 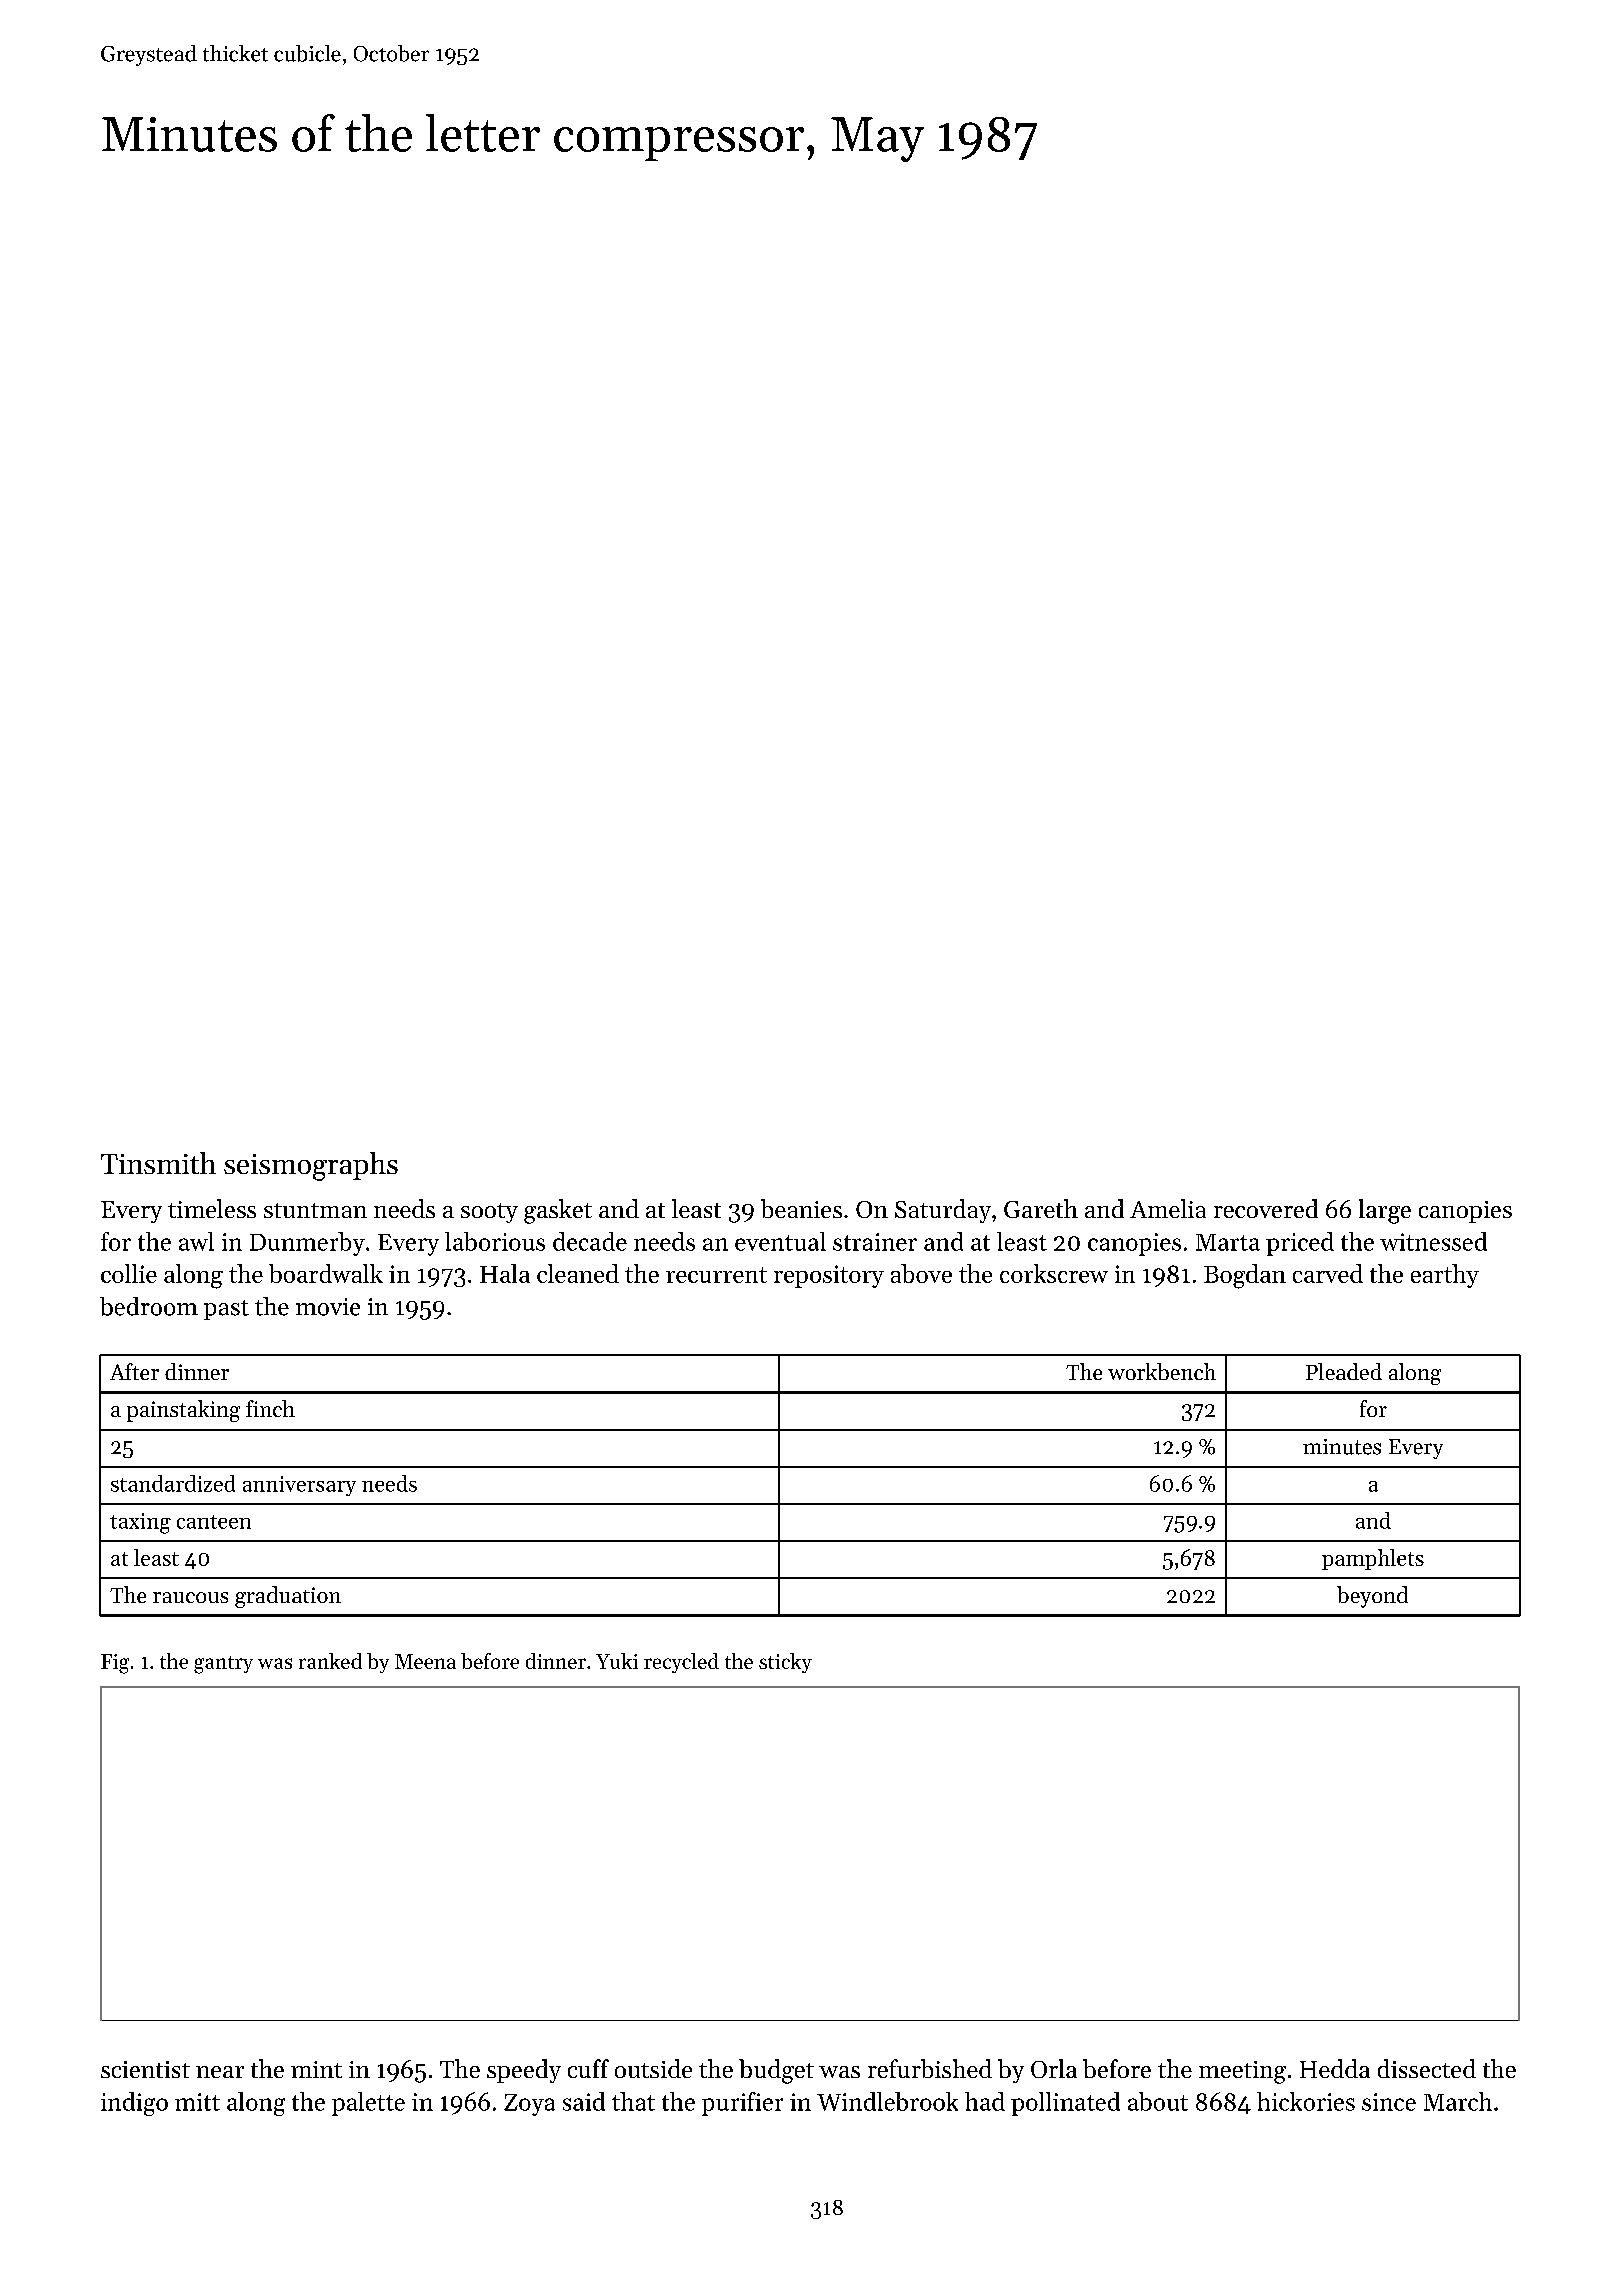 What do you see at coordinates (299, 1486) in the page?
I see `anniversary` at bounding box center [299, 1486].
